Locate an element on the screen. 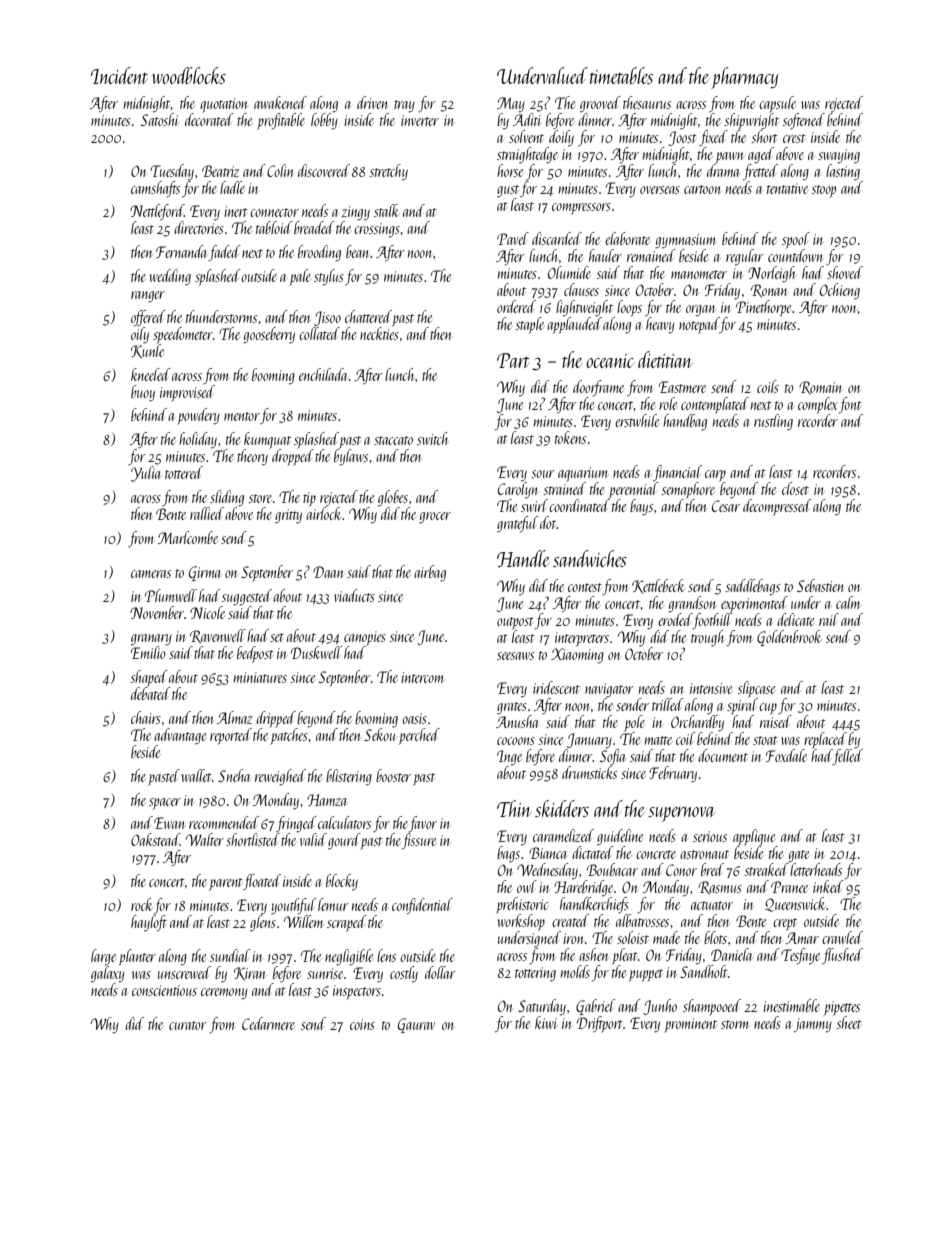 The height and width of the screenshot is (1233, 952). Cedarmere is located at coordinates (268, 1023).
